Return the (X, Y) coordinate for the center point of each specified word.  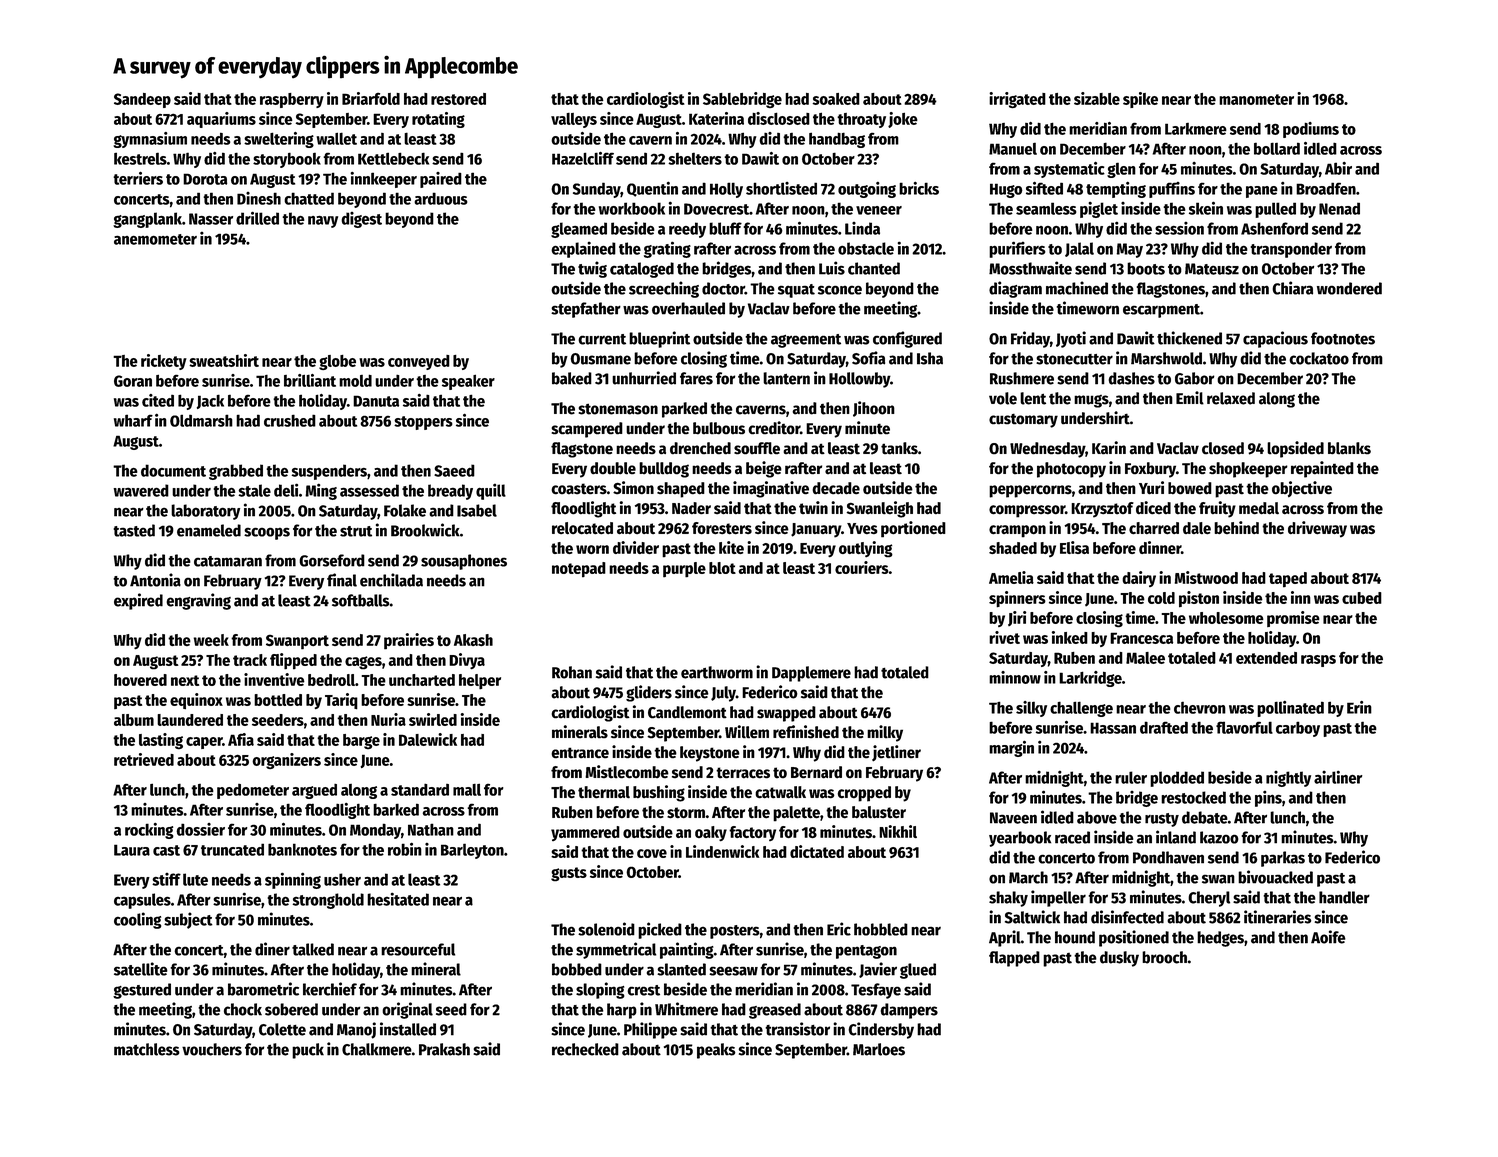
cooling (137, 920)
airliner (1338, 777)
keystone (710, 754)
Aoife (1328, 937)
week (211, 640)
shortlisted (781, 188)
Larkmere (1196, 129)
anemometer (155, 239)
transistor (797, 1029)
